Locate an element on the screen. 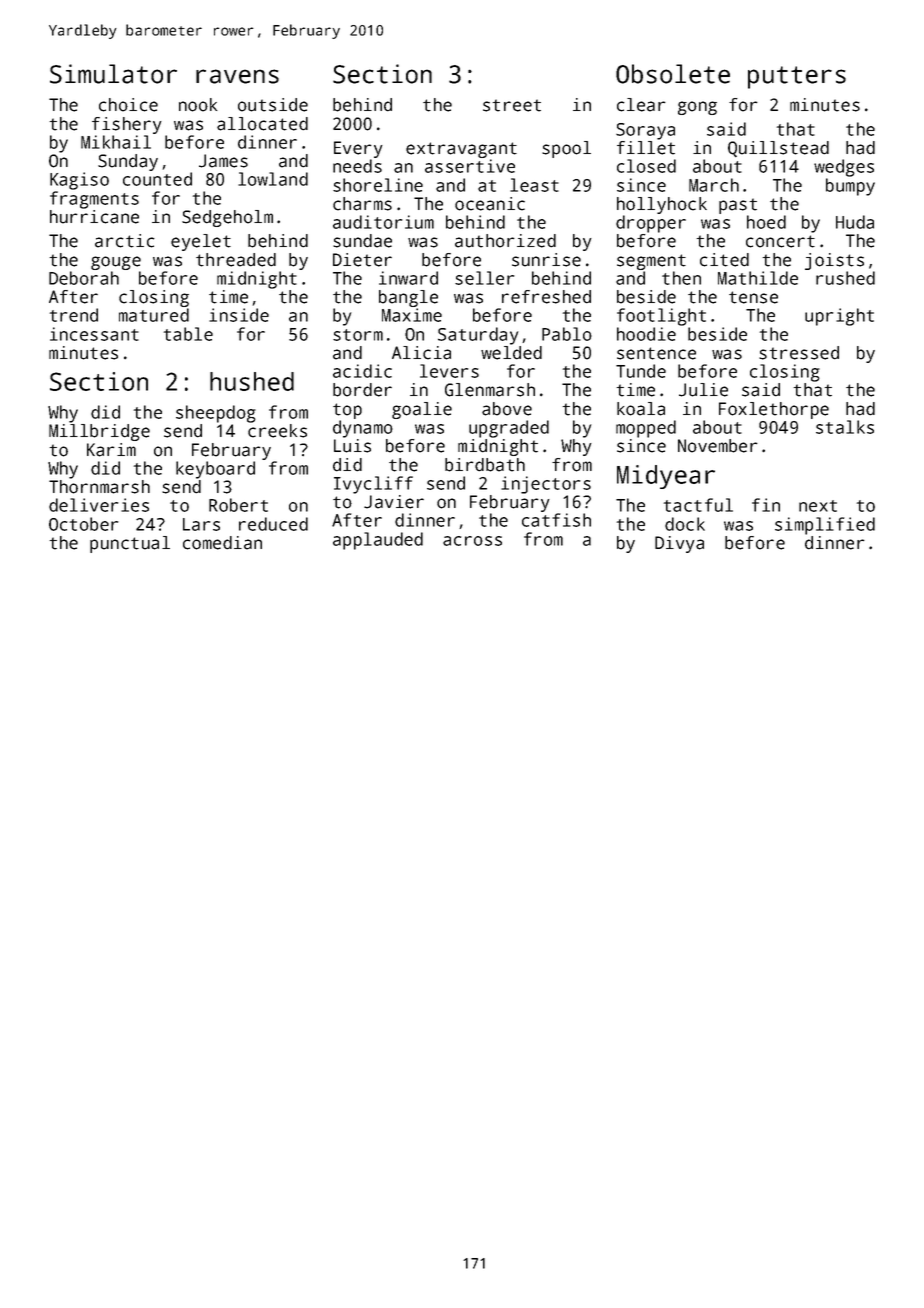 The image size is (924, 1308). Every is located at coordinates (358, 149).
